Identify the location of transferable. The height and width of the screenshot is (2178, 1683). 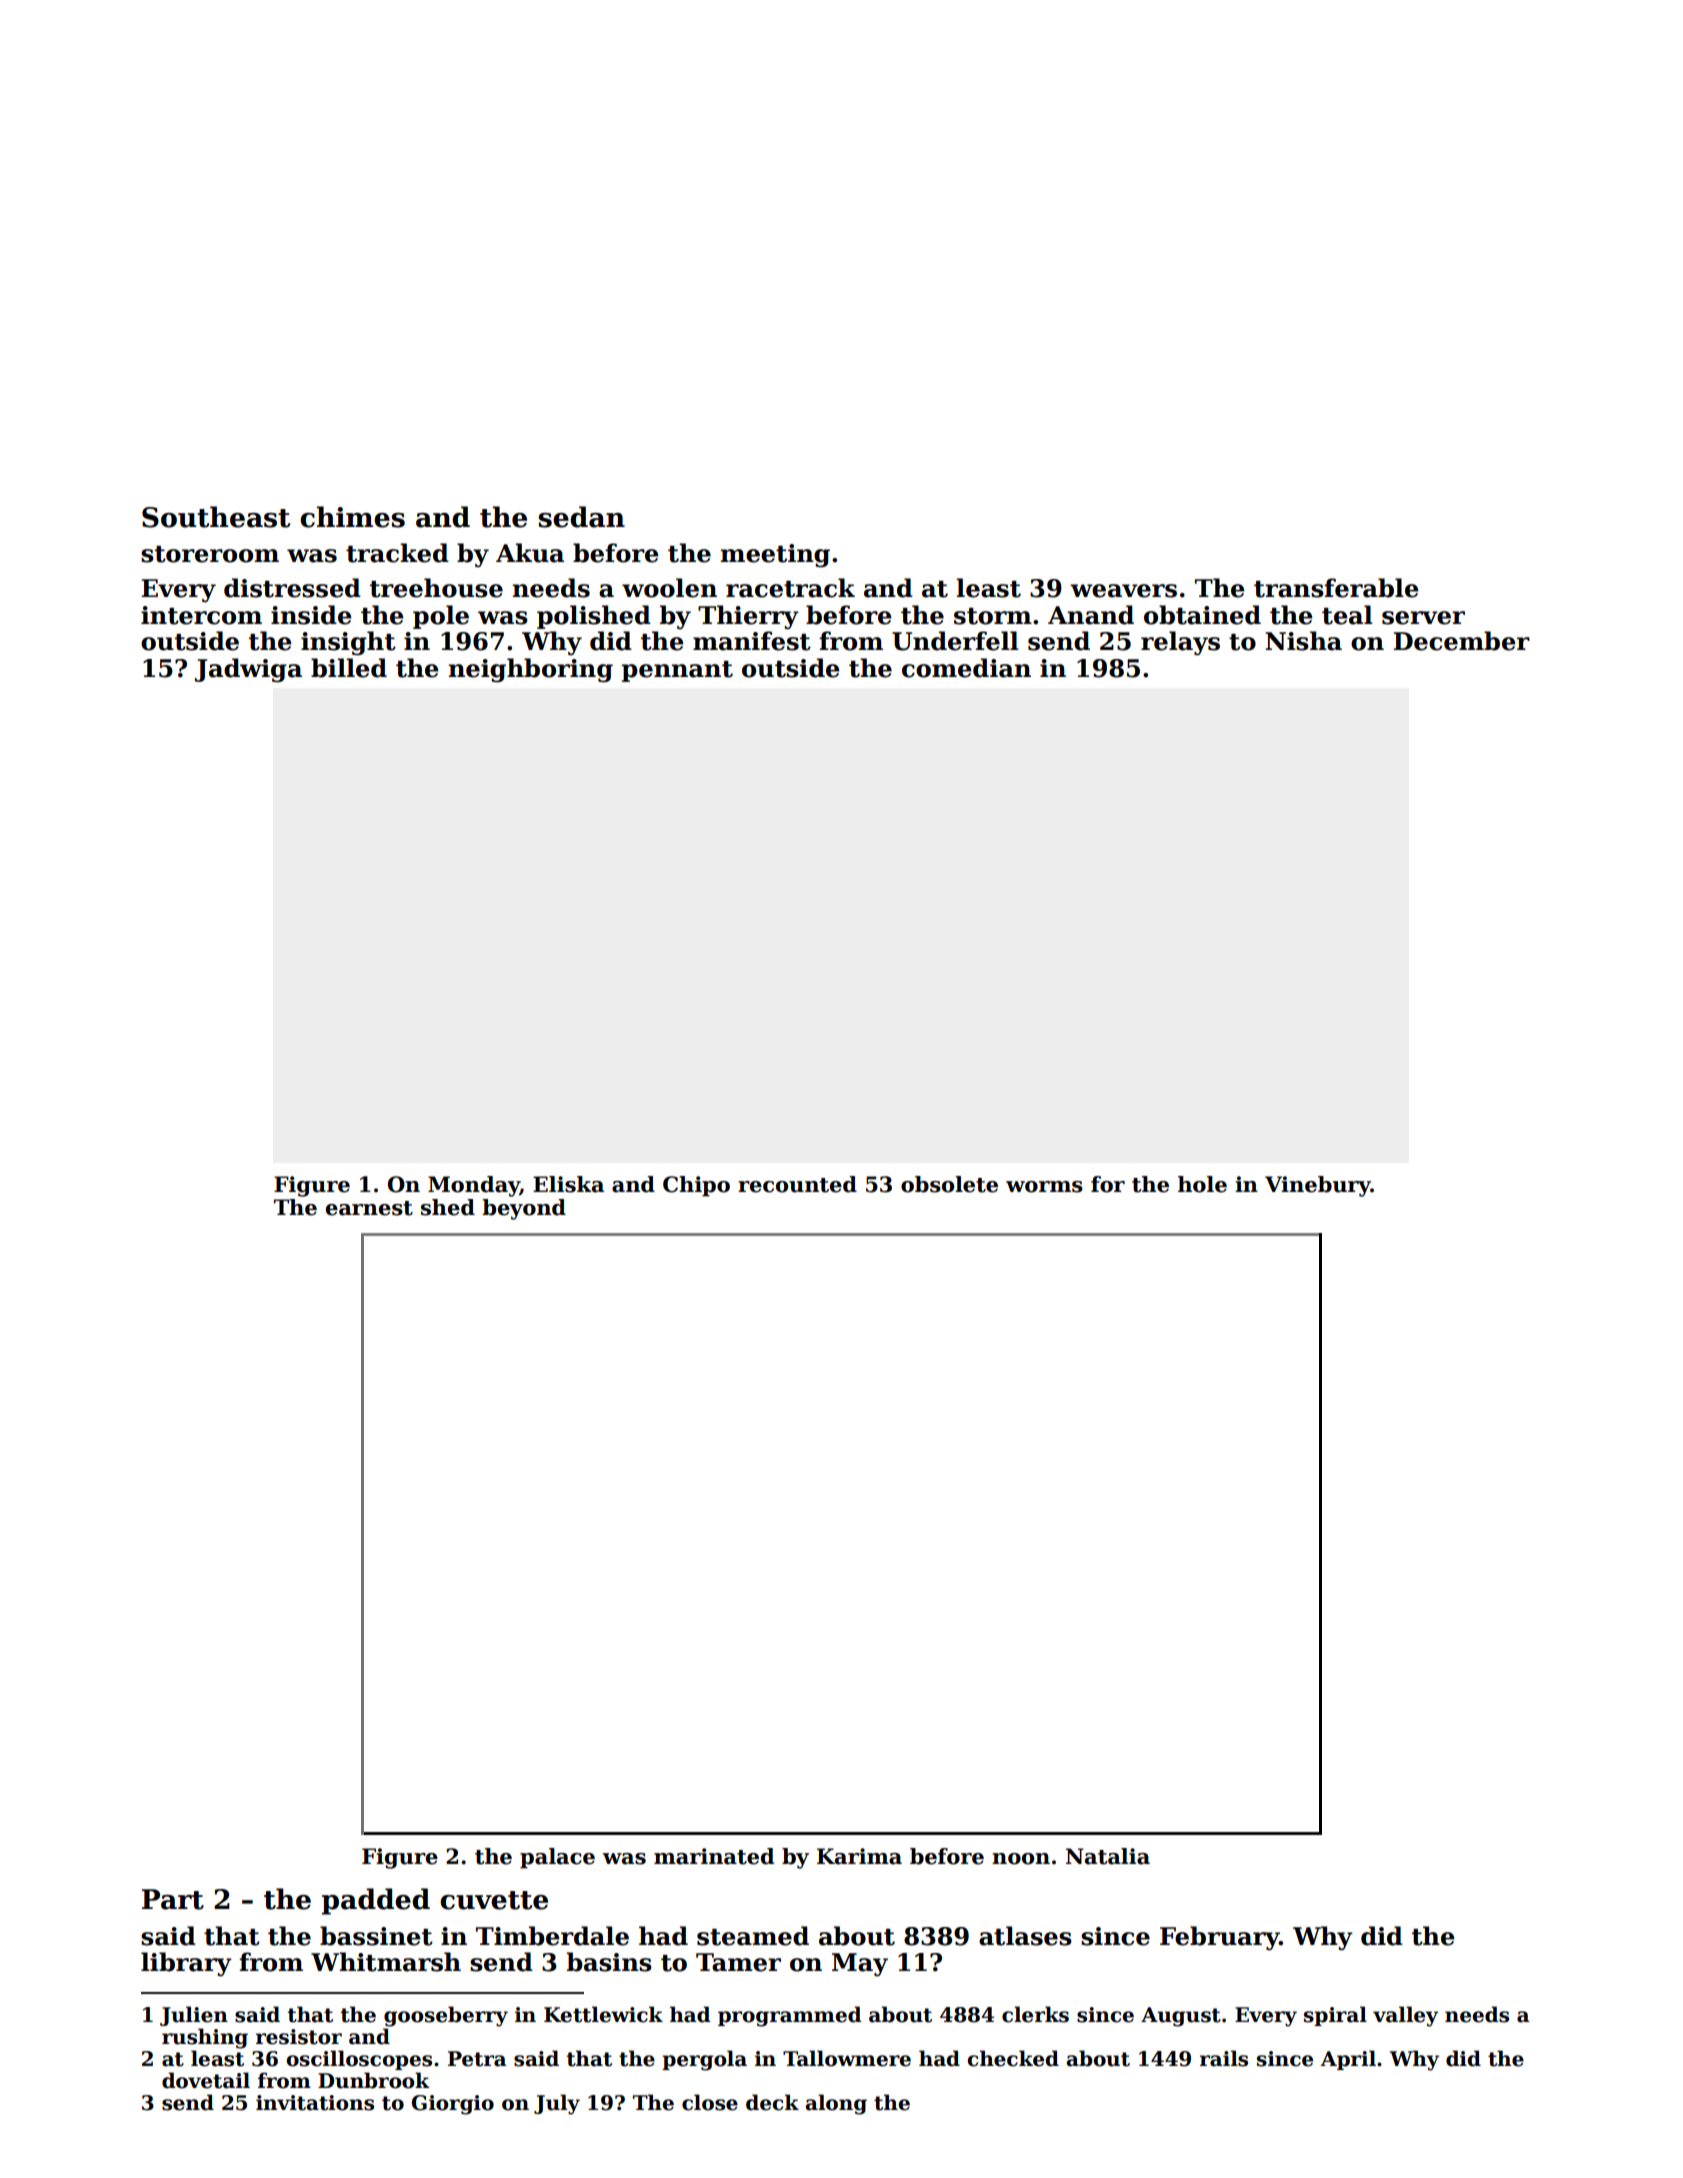
(1336, 588).
